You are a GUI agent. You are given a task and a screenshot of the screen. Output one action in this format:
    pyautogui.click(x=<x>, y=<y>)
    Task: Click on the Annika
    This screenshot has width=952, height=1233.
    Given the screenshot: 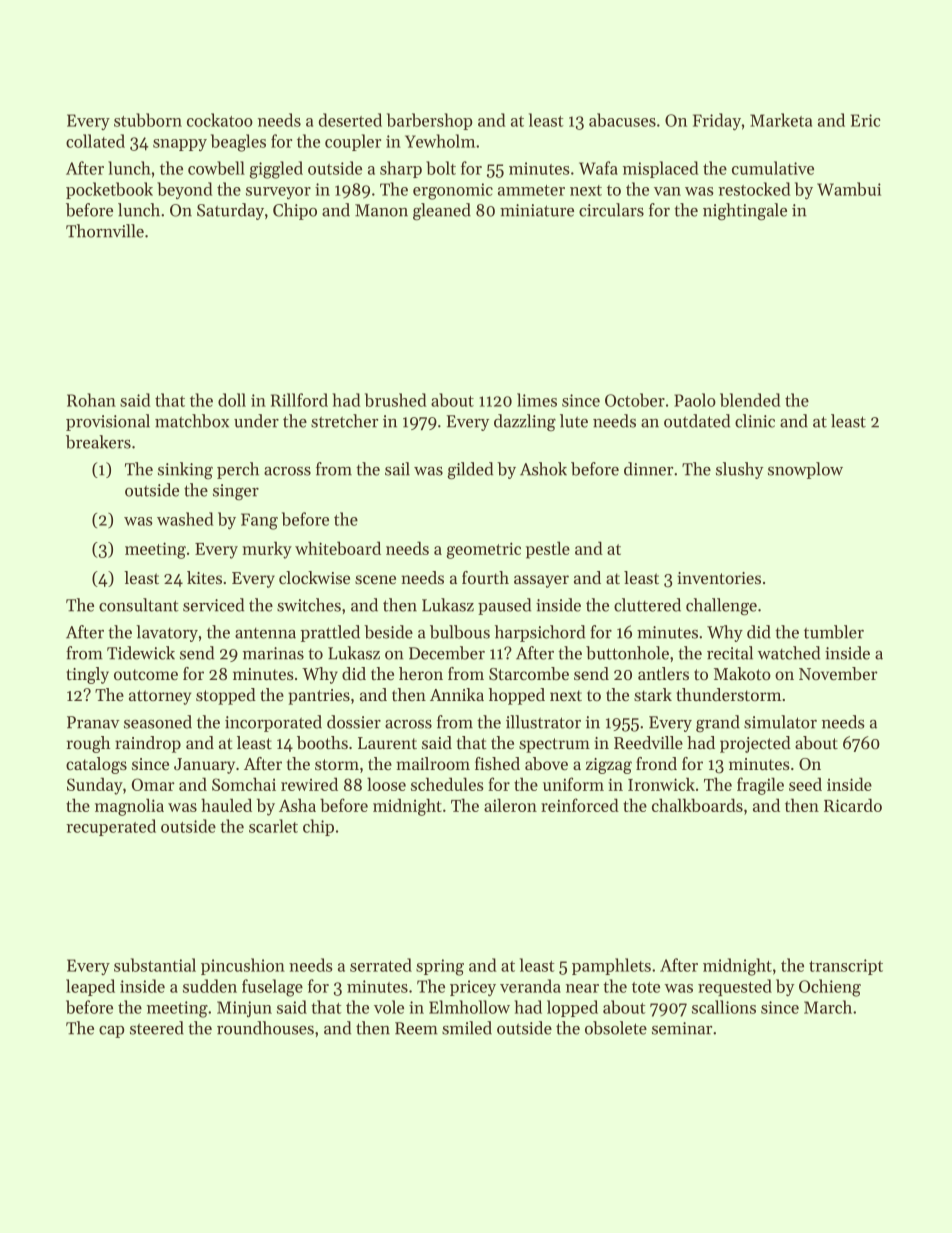 What is the action you would take?
    pyautogui.click(x=457, y=694)
